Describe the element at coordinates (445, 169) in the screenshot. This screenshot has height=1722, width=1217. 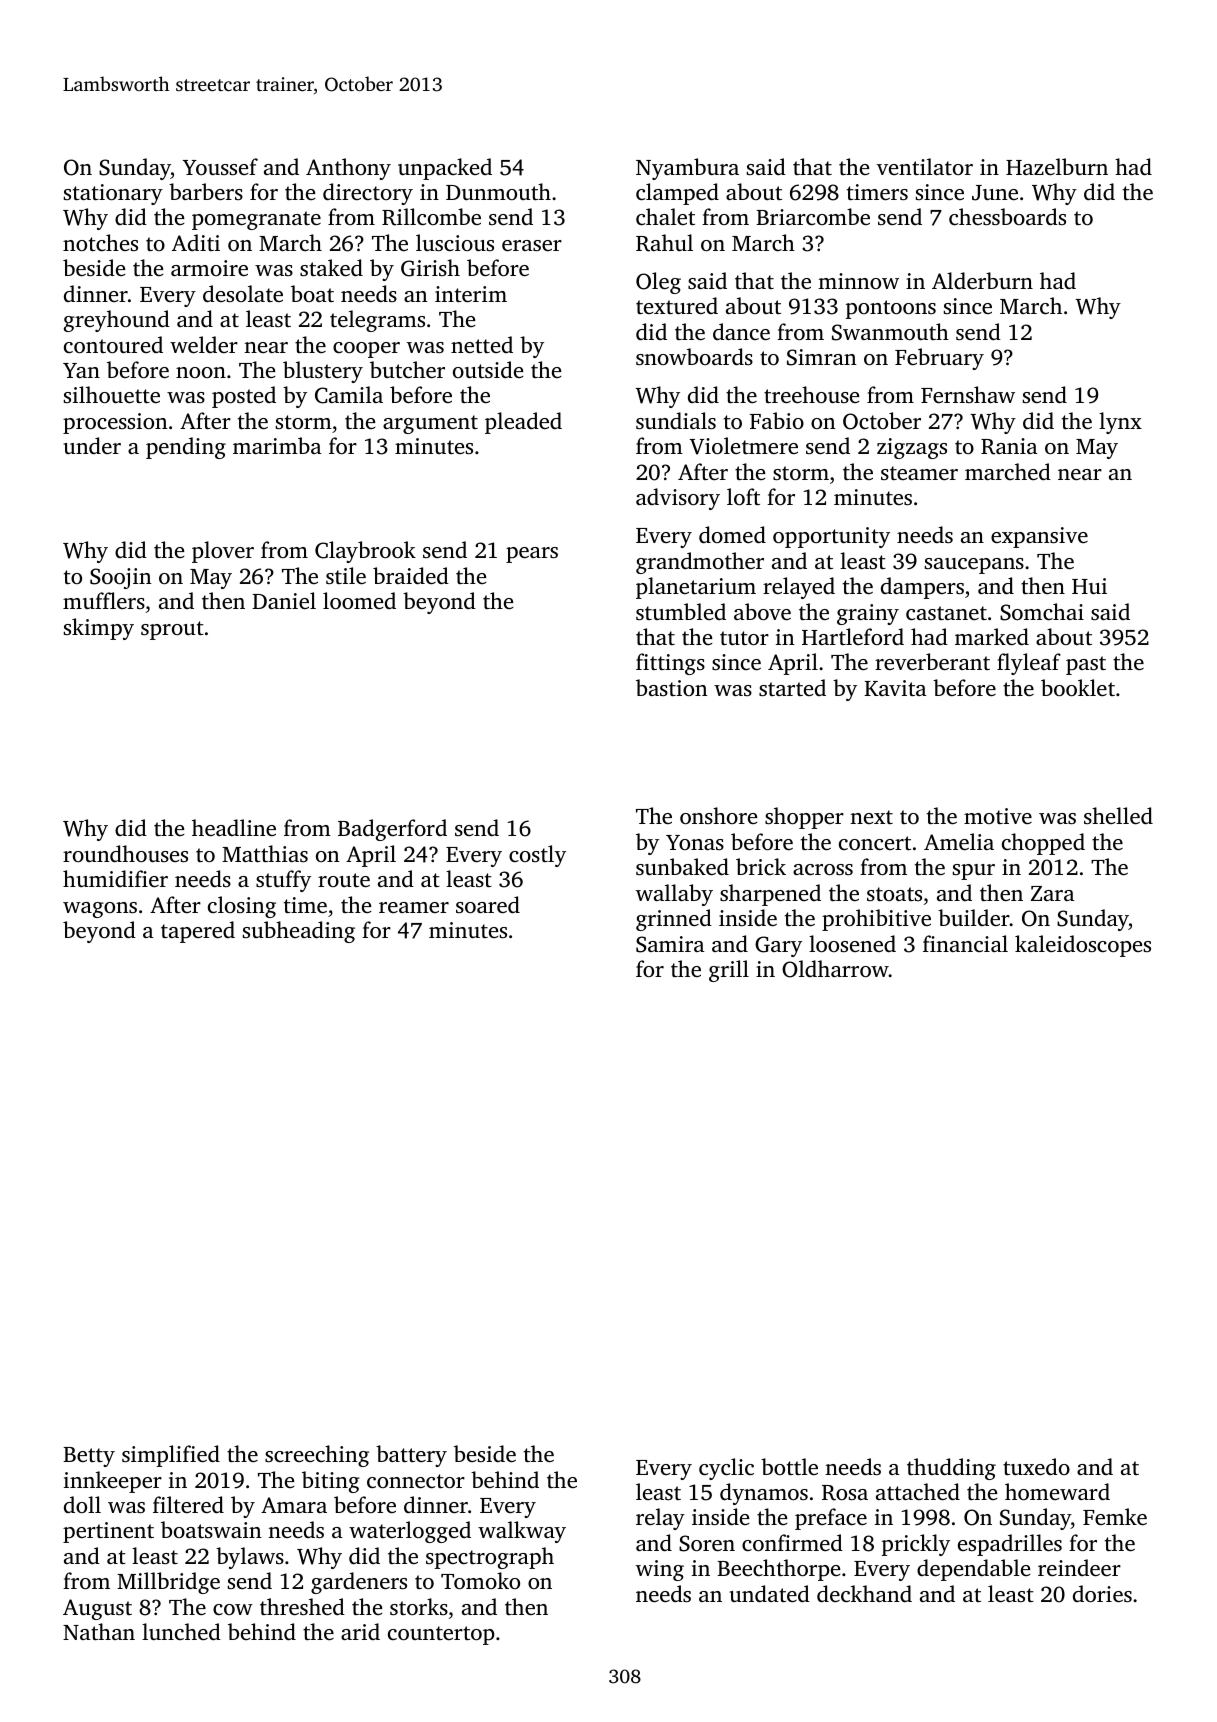
I see `unpacked` at that location.
